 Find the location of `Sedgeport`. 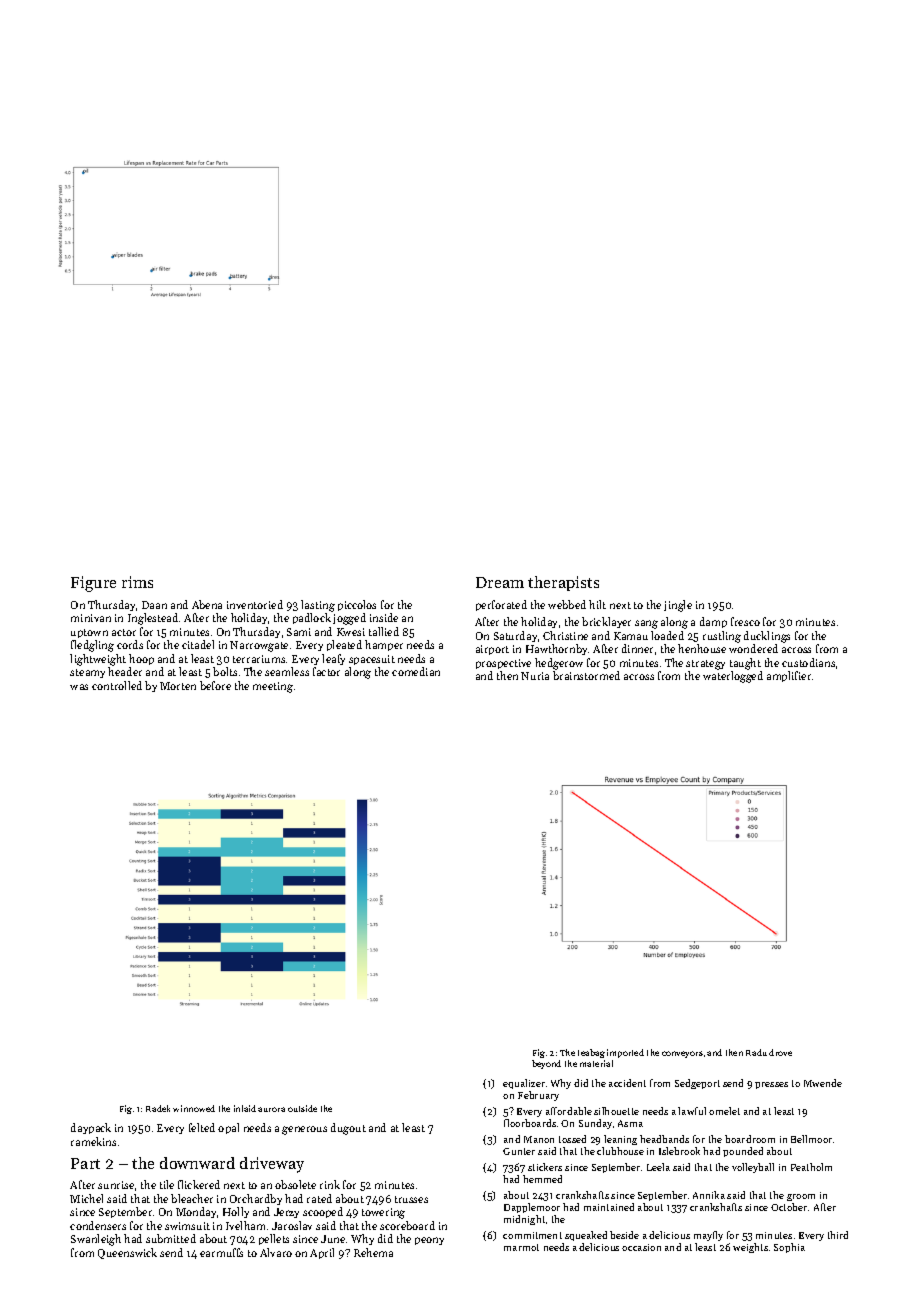

Sedgeport is located at coordinates (697, 1084).
